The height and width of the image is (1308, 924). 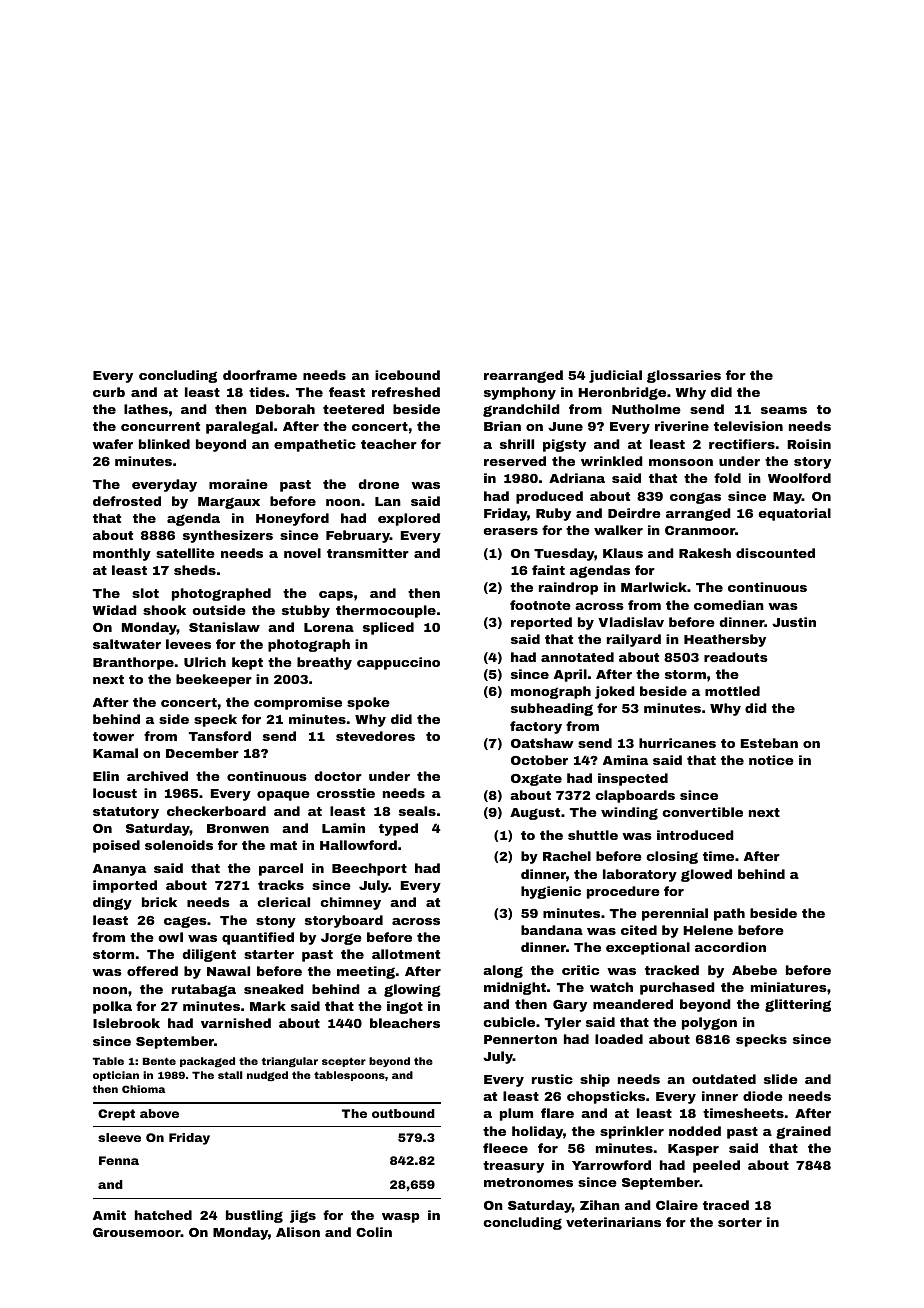 What do you see at coordinates (405, 1007) in the image?
I see `ingot` at bounding box center [405, 1007].
